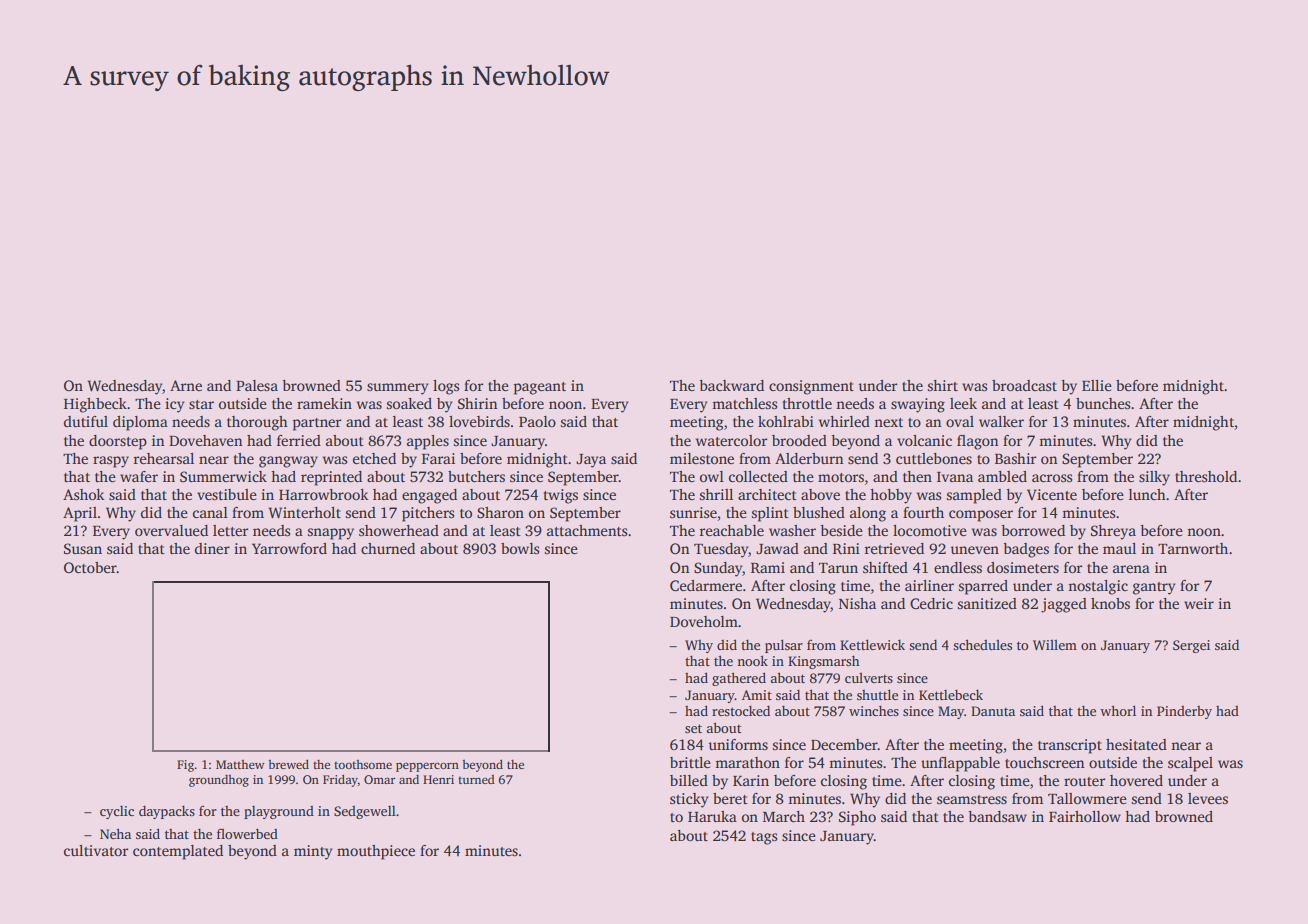 Image resolution: width=1308 pixels, height=924 pixels. I want to click on Sedgewell, so click(365, 812).
